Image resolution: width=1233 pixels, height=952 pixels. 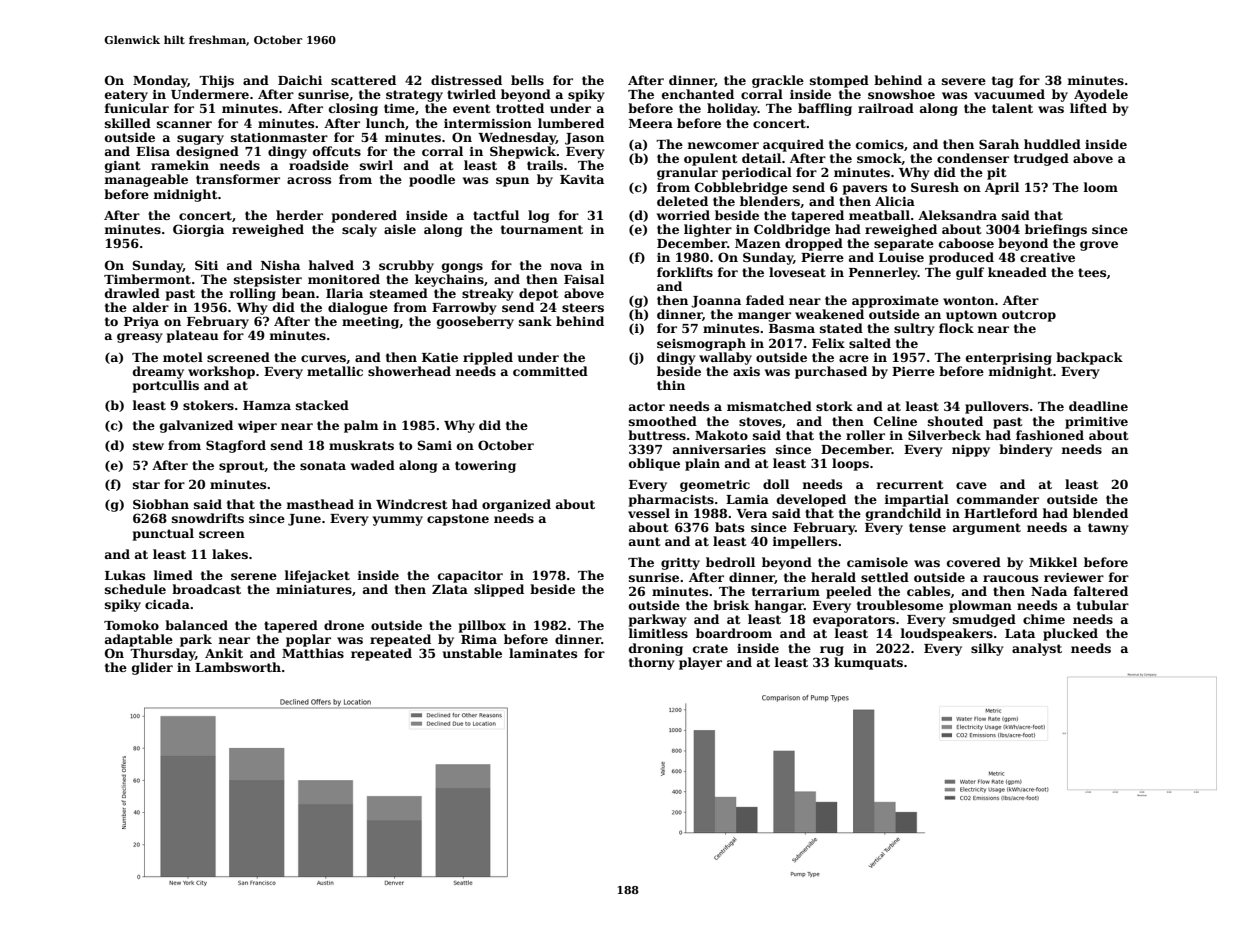 I want to click on enchanted, so click(x=698, y=94).
